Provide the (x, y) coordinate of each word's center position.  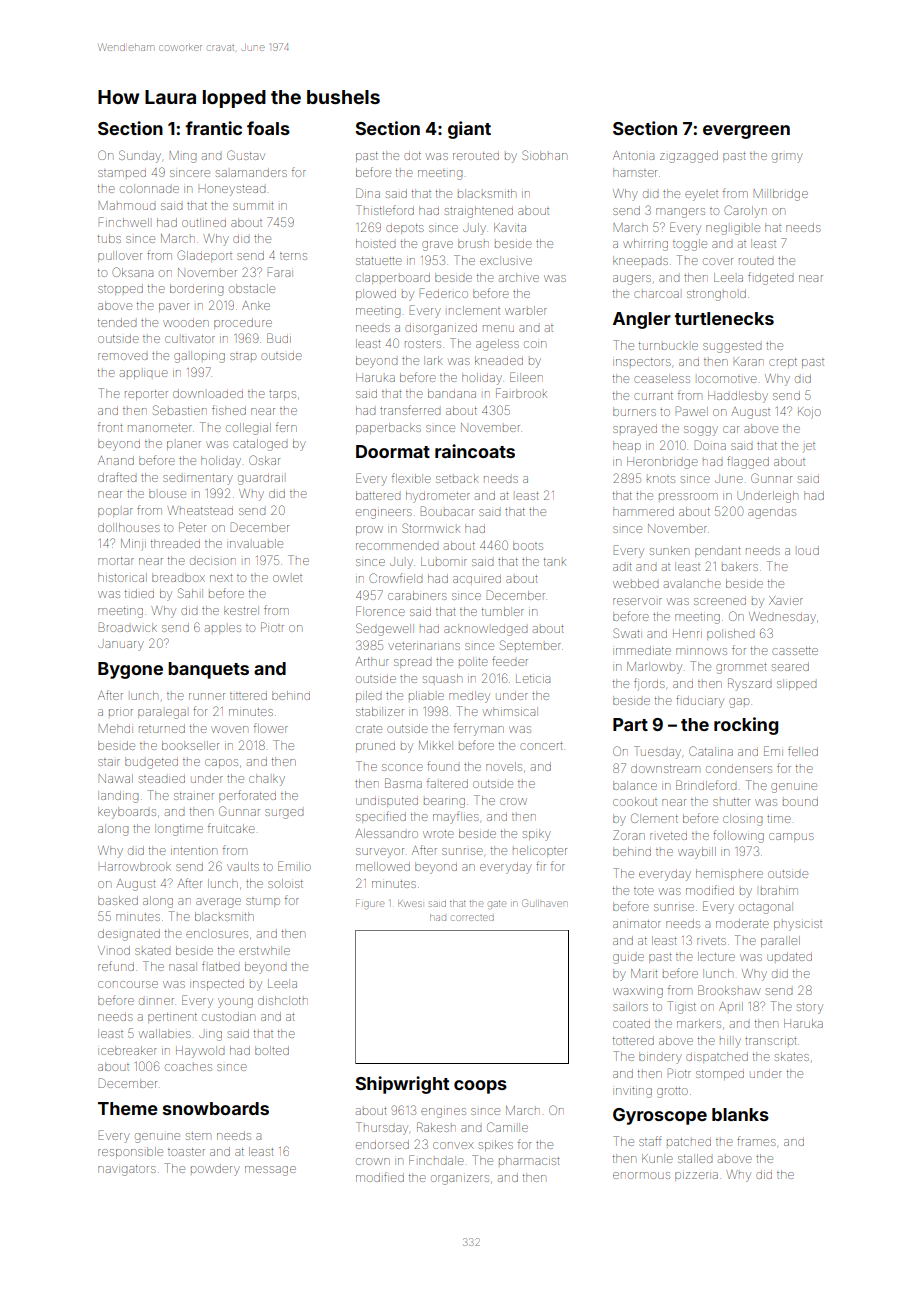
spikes (496, 1145)
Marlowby (654, 668)
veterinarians (424, 646)
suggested (732, 348)
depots (405, 229)
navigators (127, 1170)
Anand (116, 460)
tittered (248, 695)
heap (627, 446)
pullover (120, 256)
